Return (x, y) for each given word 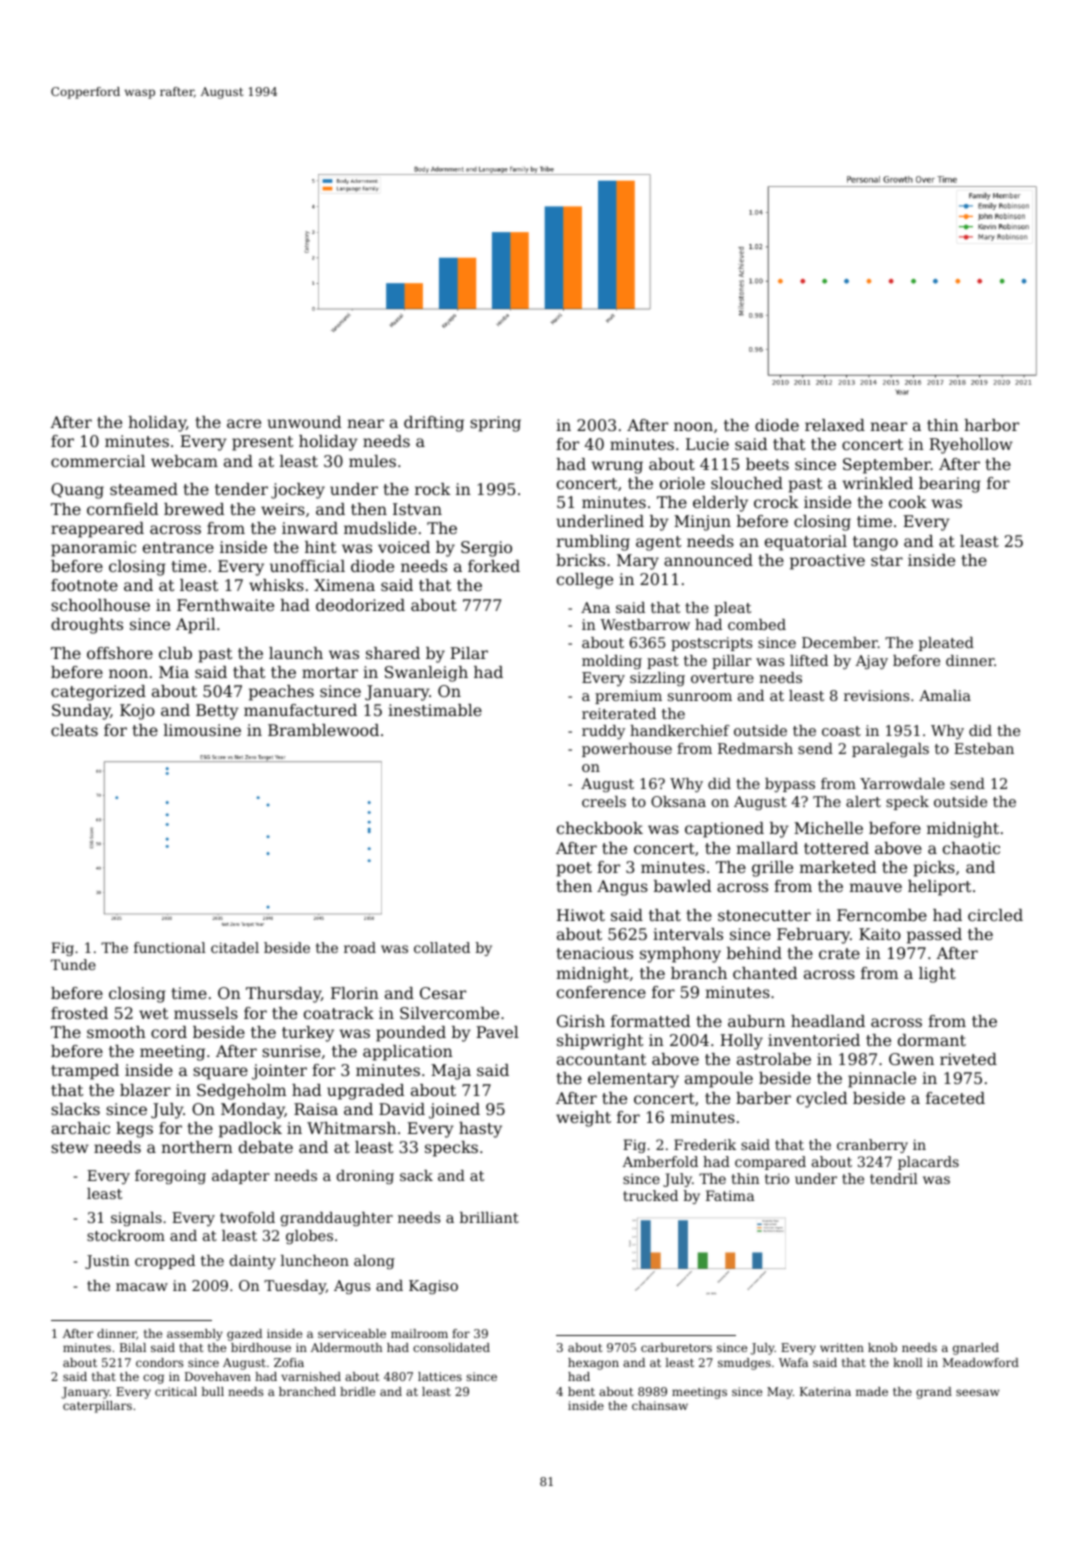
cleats (74, 730)
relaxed (835, 425)
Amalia (945, 695)
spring (495, 424)
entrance (178, 547)
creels (604, 801)
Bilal (133, 1347)
